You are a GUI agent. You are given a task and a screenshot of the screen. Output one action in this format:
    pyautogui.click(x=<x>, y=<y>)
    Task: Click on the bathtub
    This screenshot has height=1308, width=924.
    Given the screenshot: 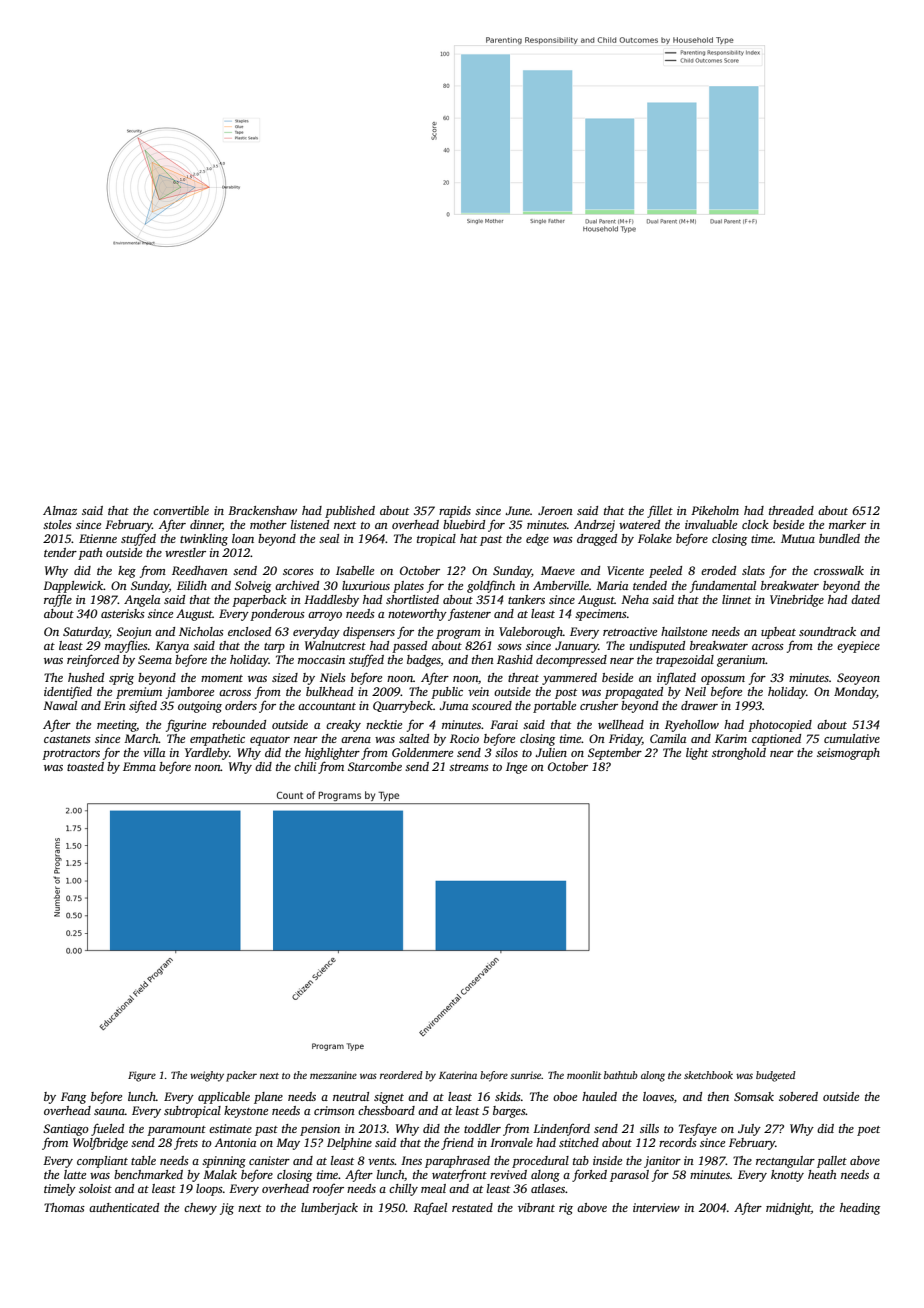 What is the action you would take?
    pyautogui.click(x=621, y=1075)
